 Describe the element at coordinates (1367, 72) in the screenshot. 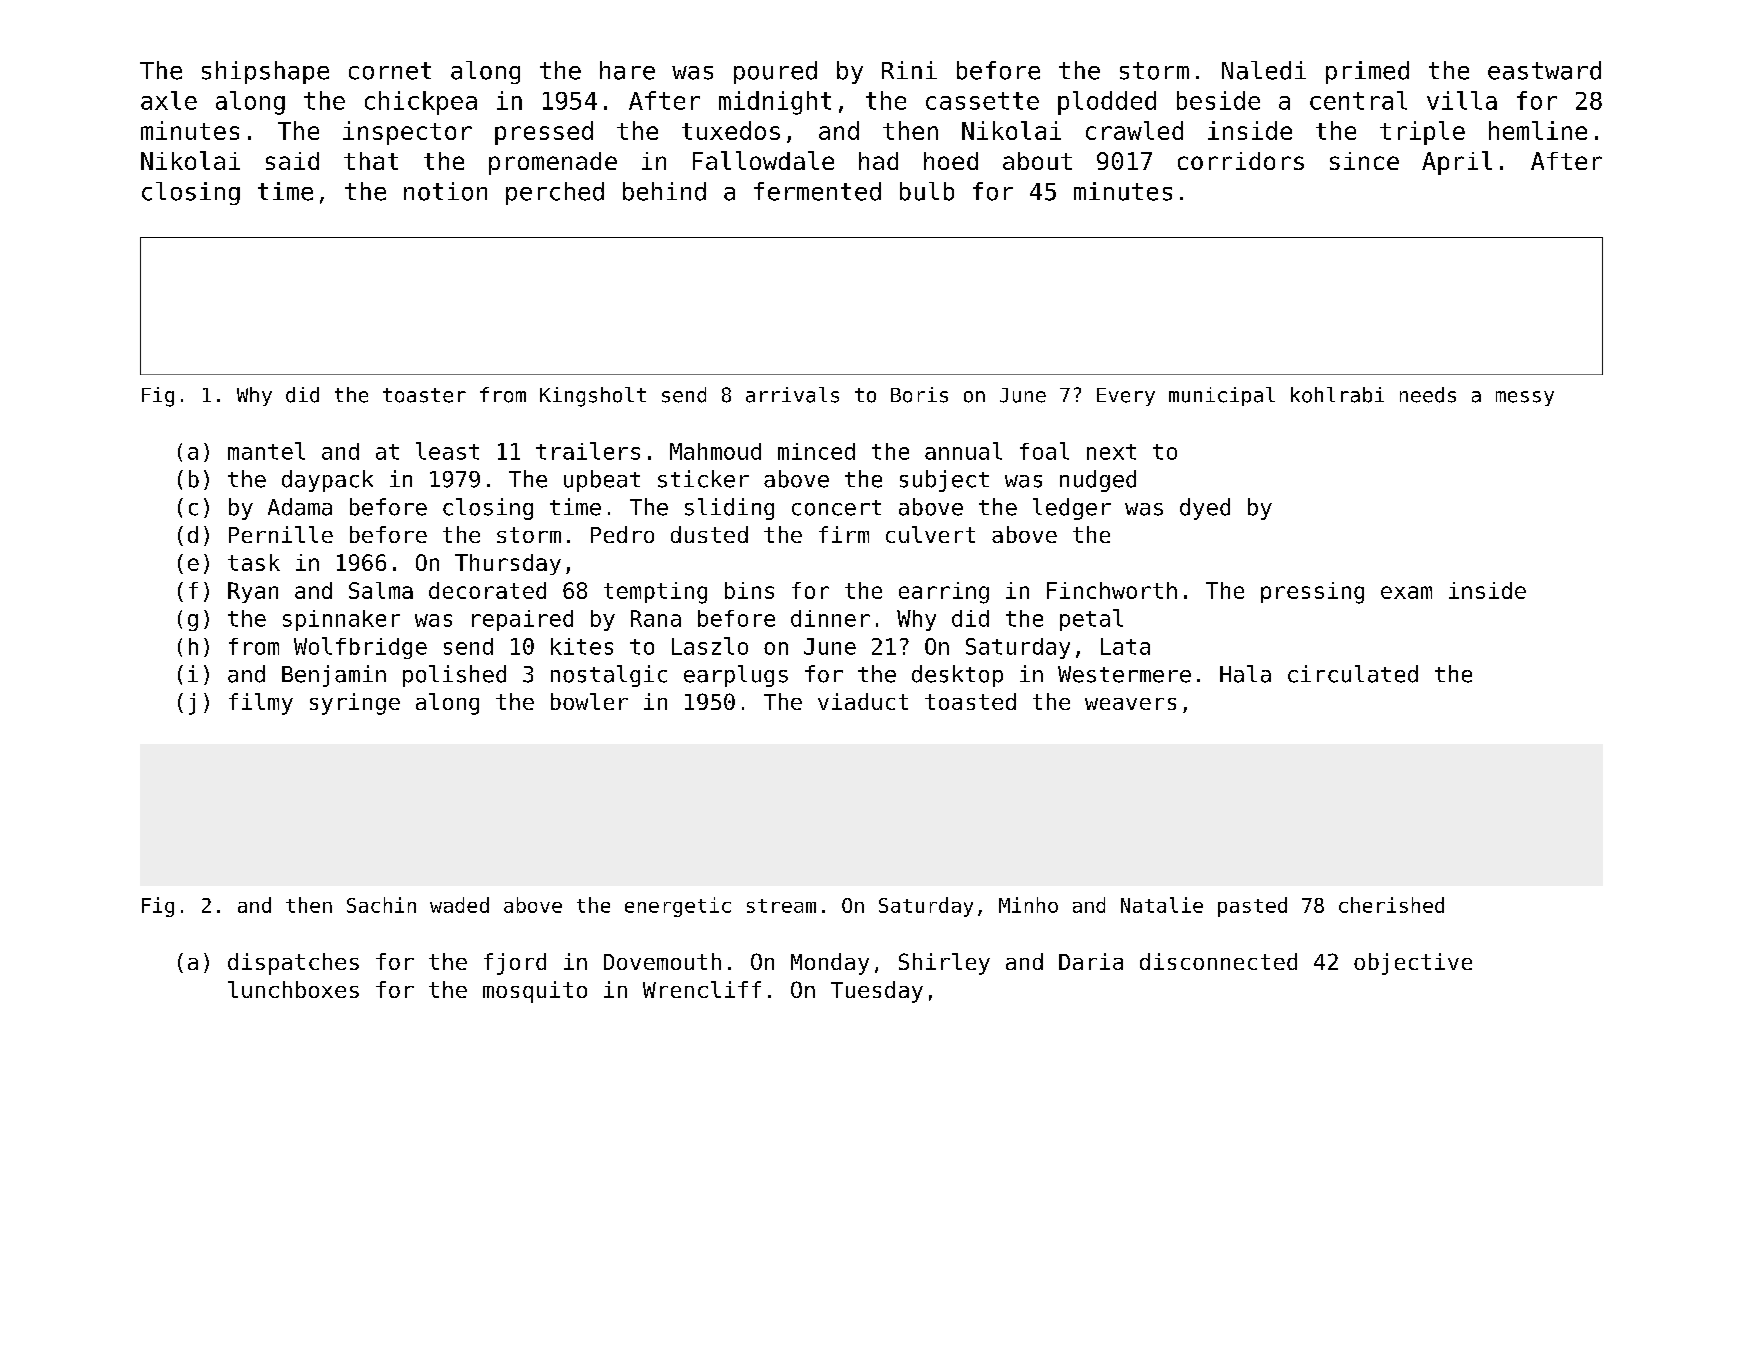

I see `primed` at that location.
